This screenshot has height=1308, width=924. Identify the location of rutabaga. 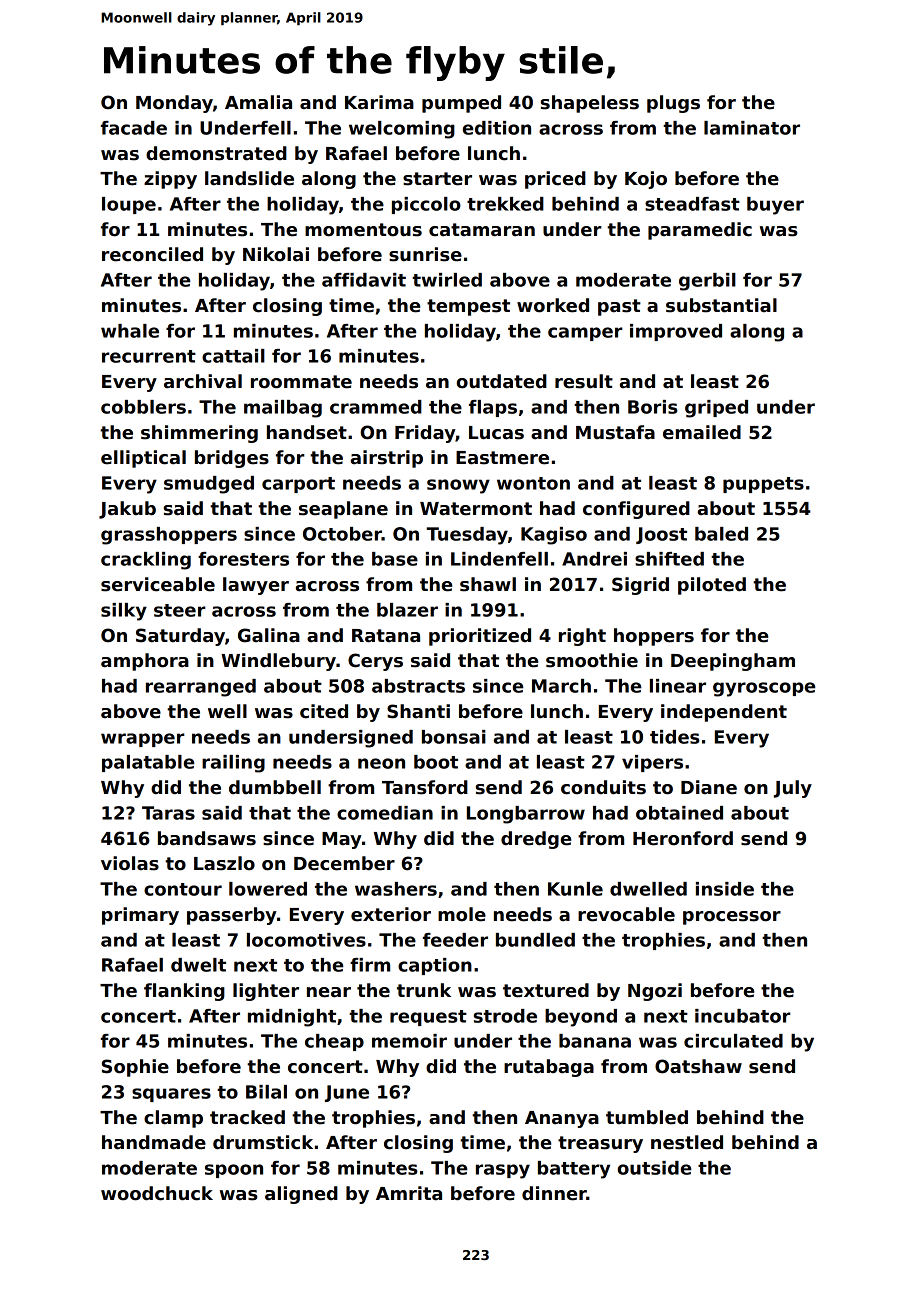
(549, 1068).
